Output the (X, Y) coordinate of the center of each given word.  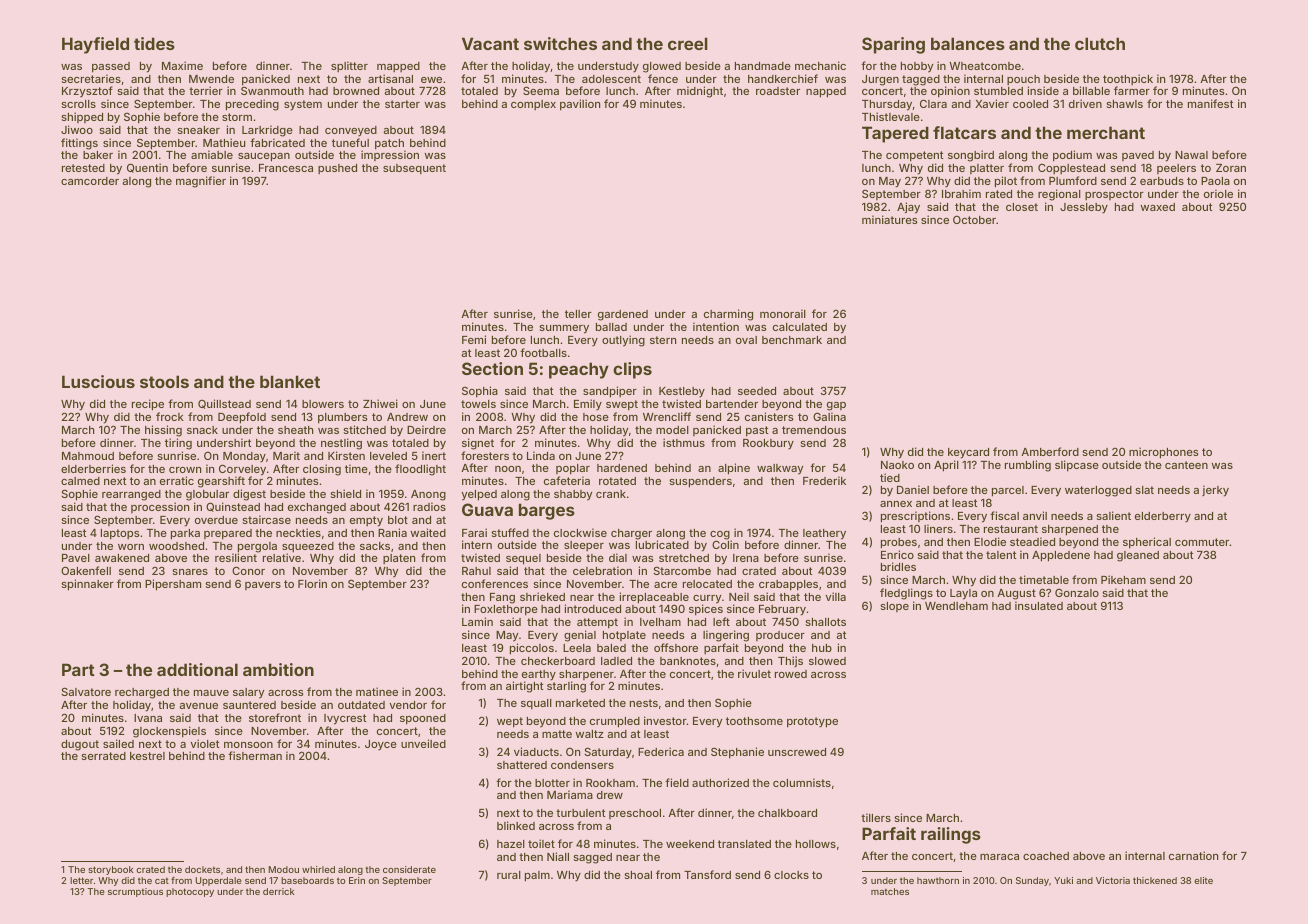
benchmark (792, 340)
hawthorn (938, 880)
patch (389, 144)
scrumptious (135, 892)
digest (249, 495)
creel (688, 43)
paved (1138, 156)
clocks (791, 875)
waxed (1158, 207)
